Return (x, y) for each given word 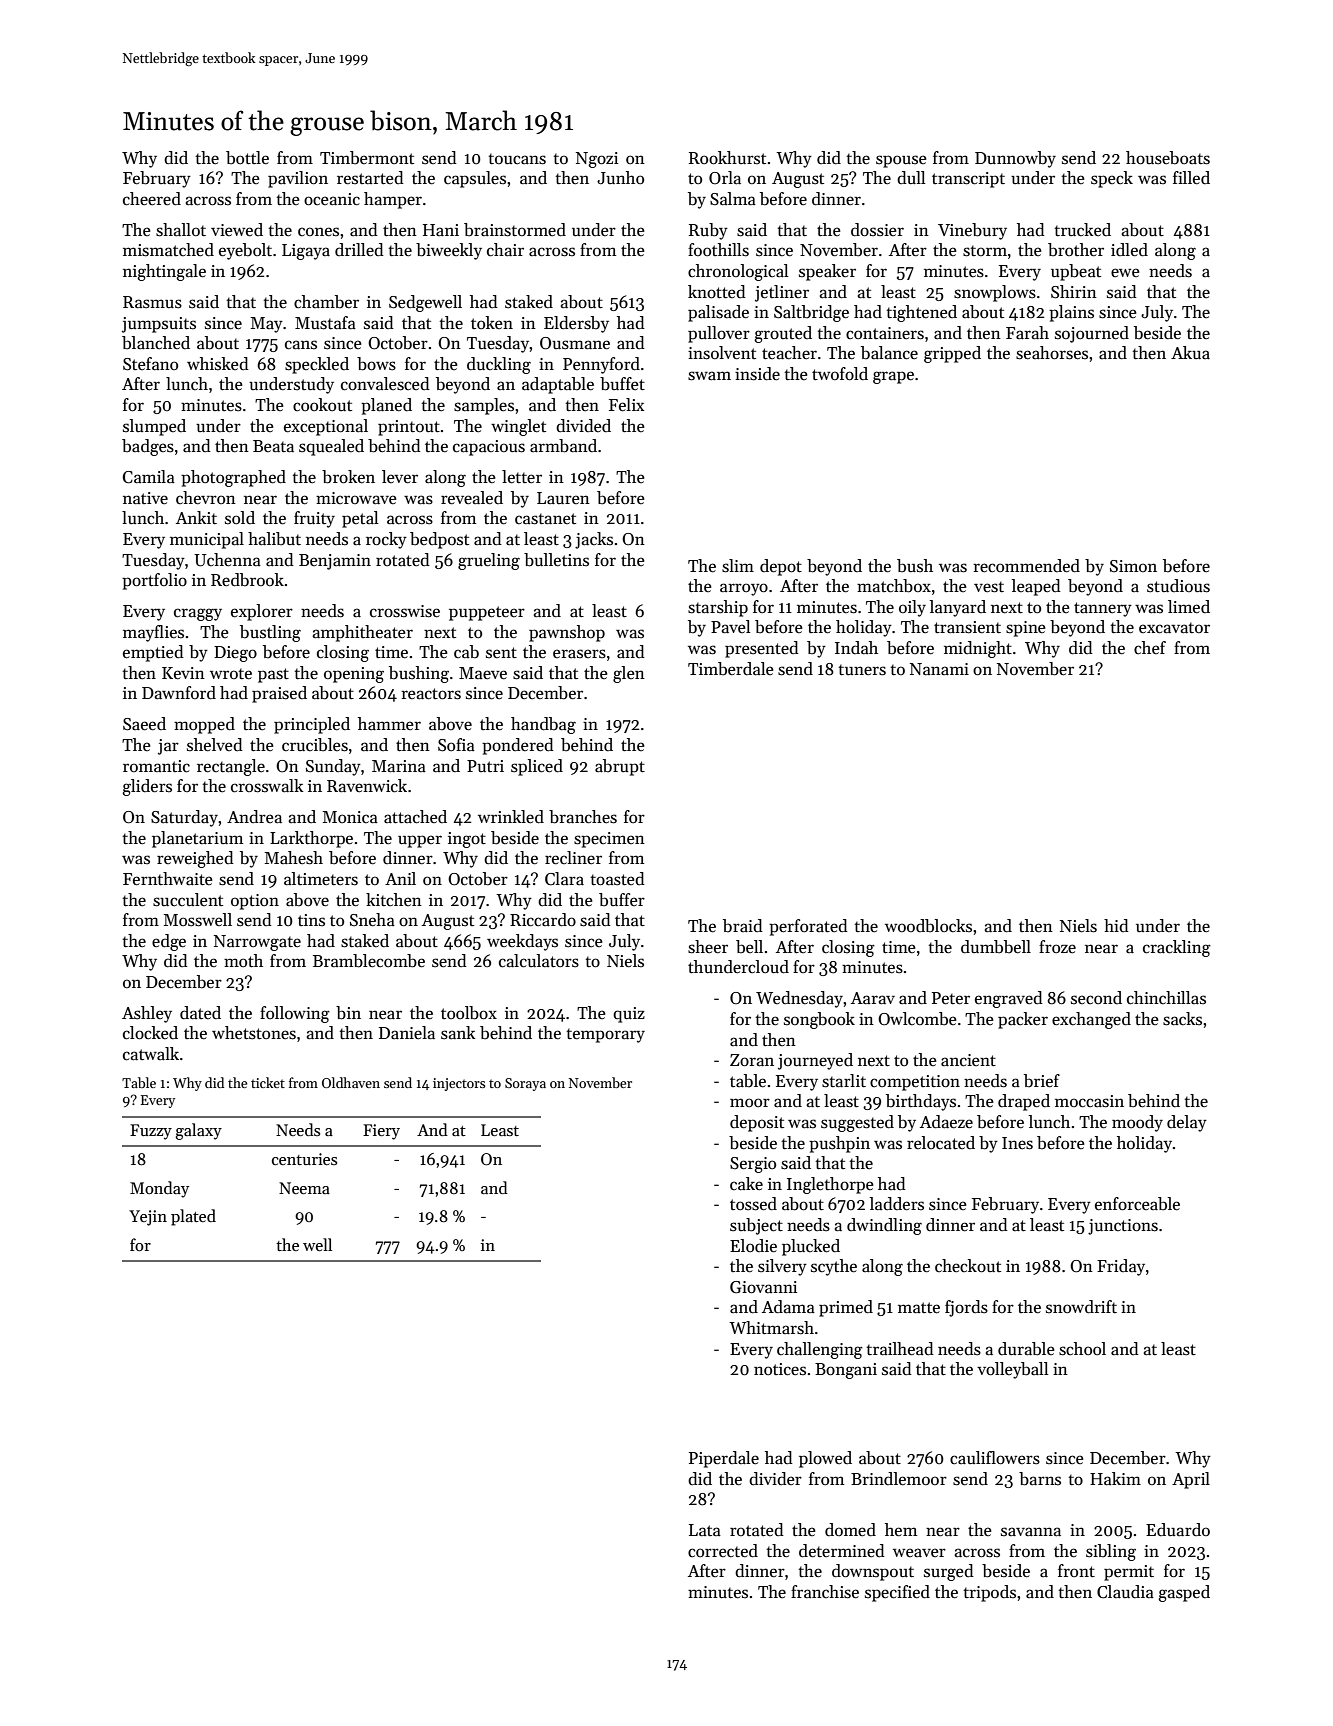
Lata (705, 1530)
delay (1187, 1123)
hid (1116, 926)
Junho (620, 177)
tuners (862, 670)
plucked (811, 1247)
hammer (389, 723)
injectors (459, 1084)
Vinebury (972, 231)
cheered (152, 199)
